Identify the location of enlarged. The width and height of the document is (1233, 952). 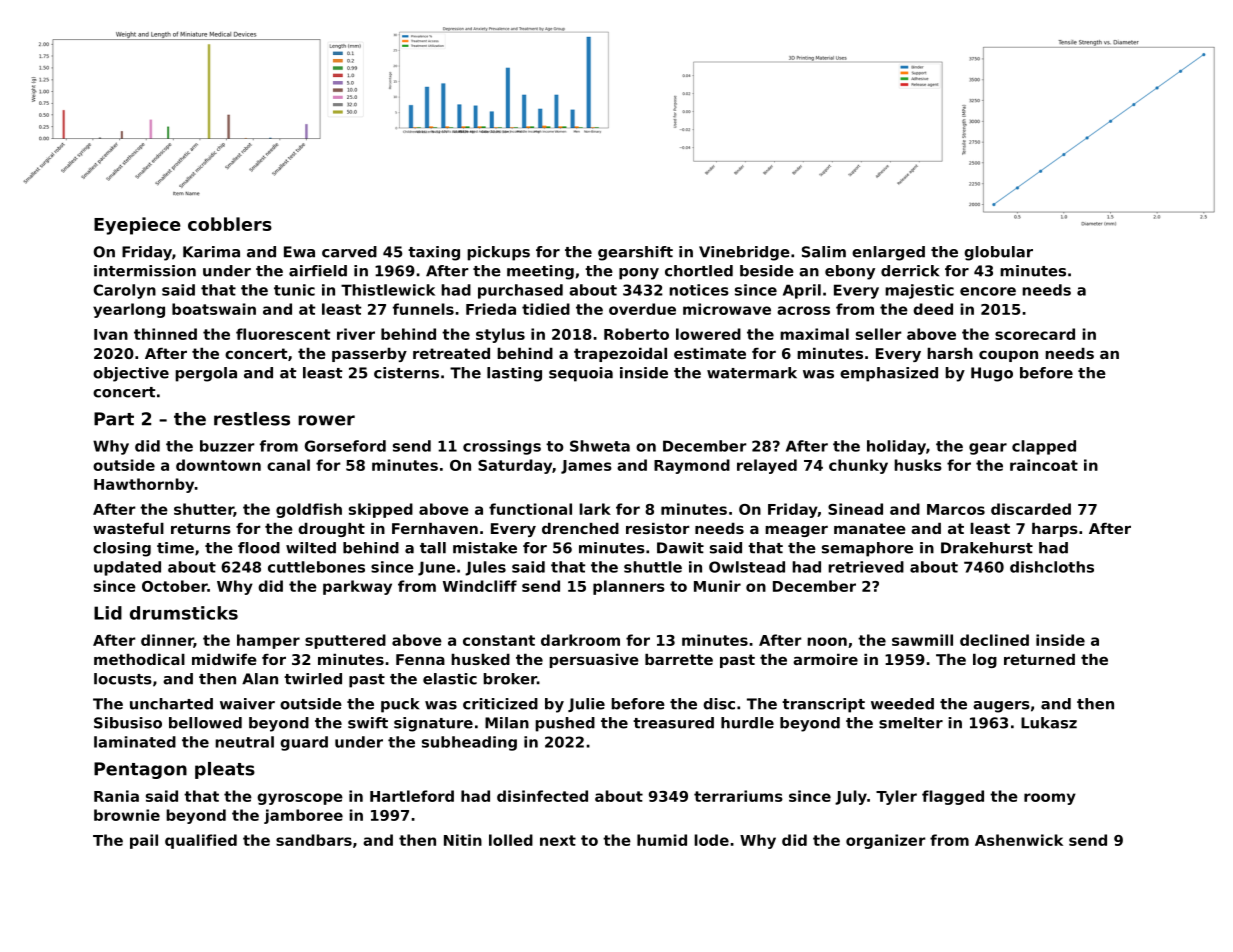
(888, 253).
